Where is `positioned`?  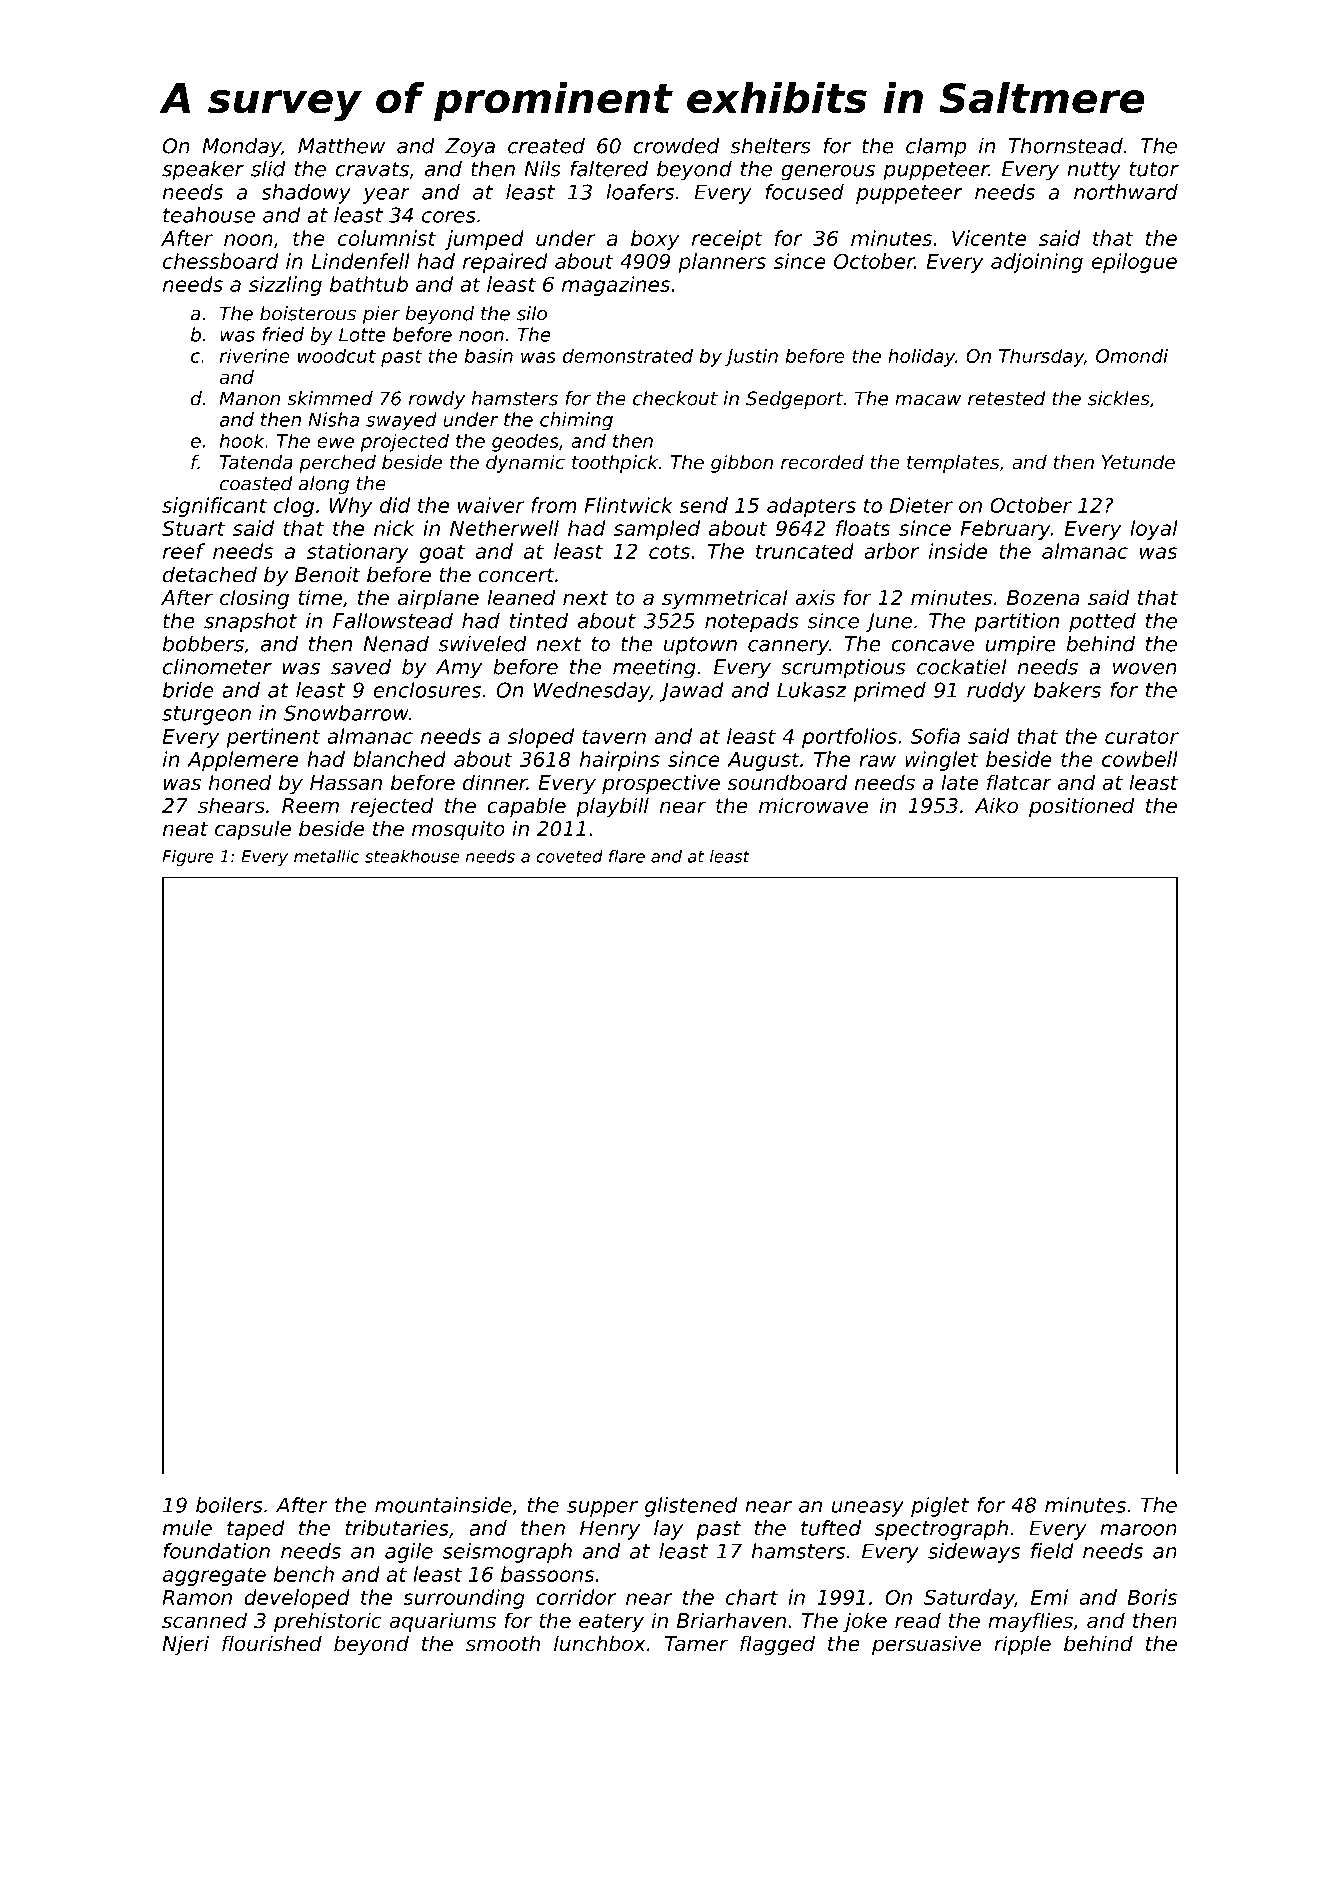 positioned is located at coordinates (1082, 807).
